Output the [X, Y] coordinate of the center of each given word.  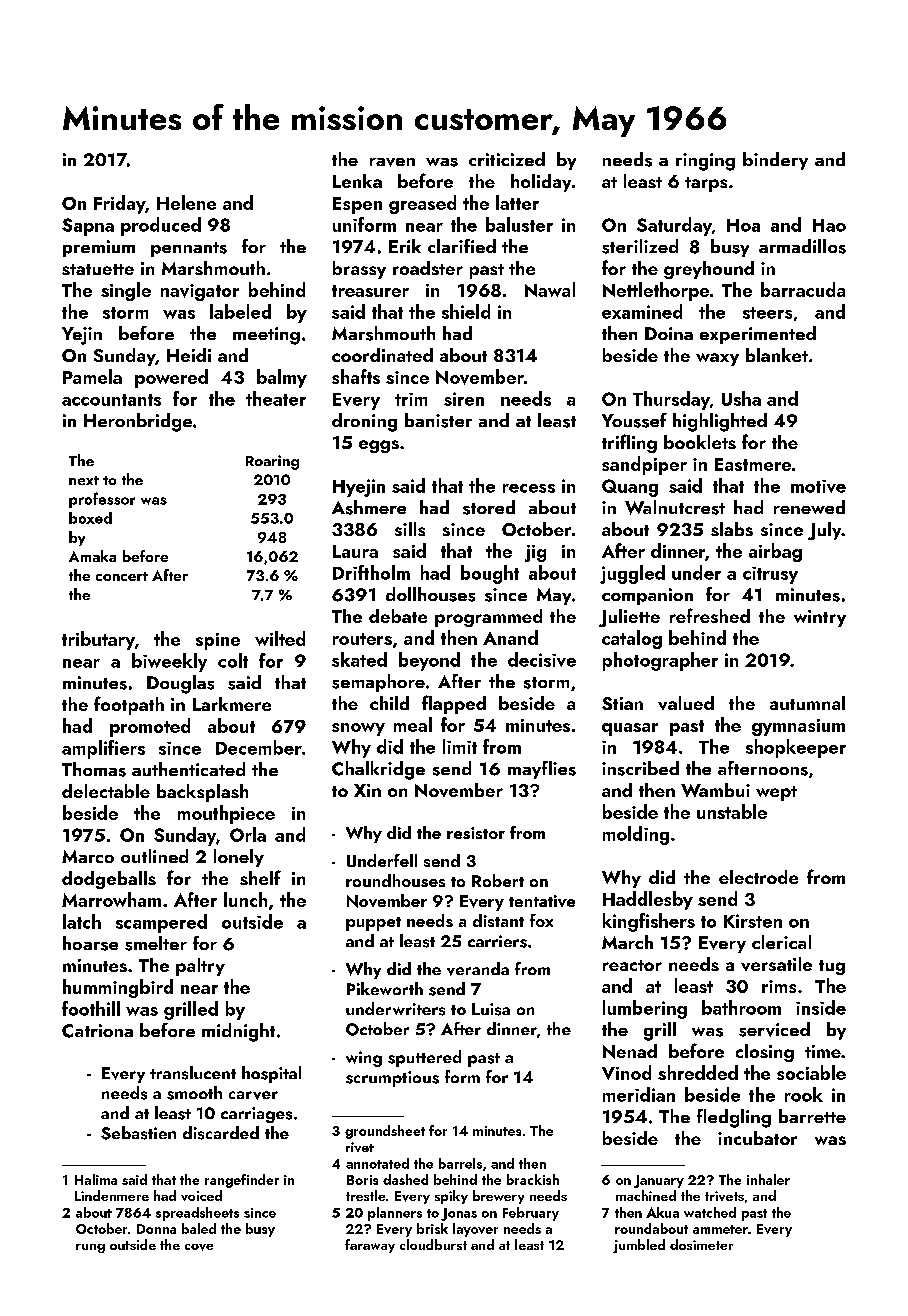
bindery [775, 161]
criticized [507, 159]
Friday [119, 204]
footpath [129, 705]
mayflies [542, 770]
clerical [781, 942]
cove [199, 1247]
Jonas [459, 1214]
